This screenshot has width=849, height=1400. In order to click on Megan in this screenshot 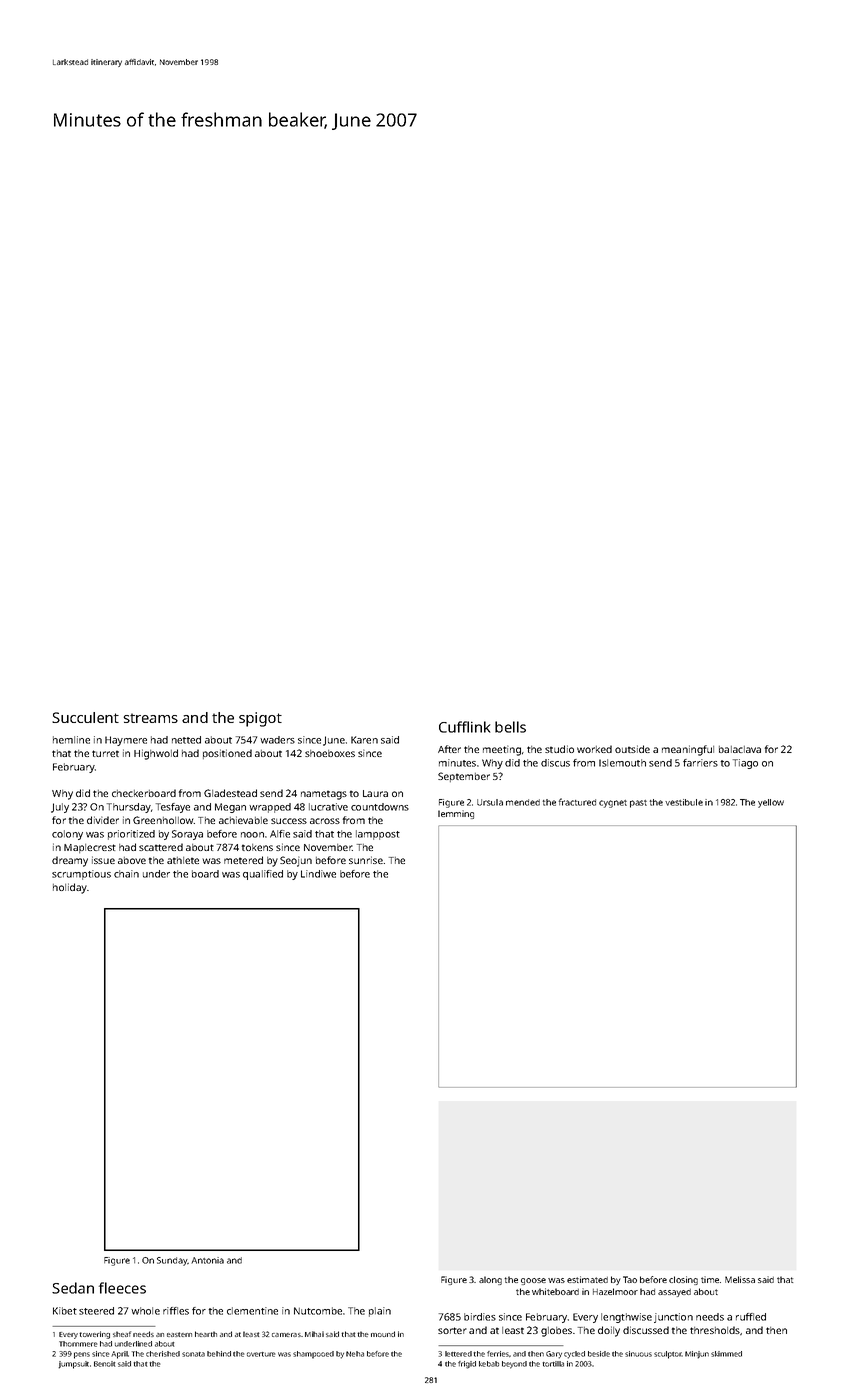, I will do `click(230, 808)`.
